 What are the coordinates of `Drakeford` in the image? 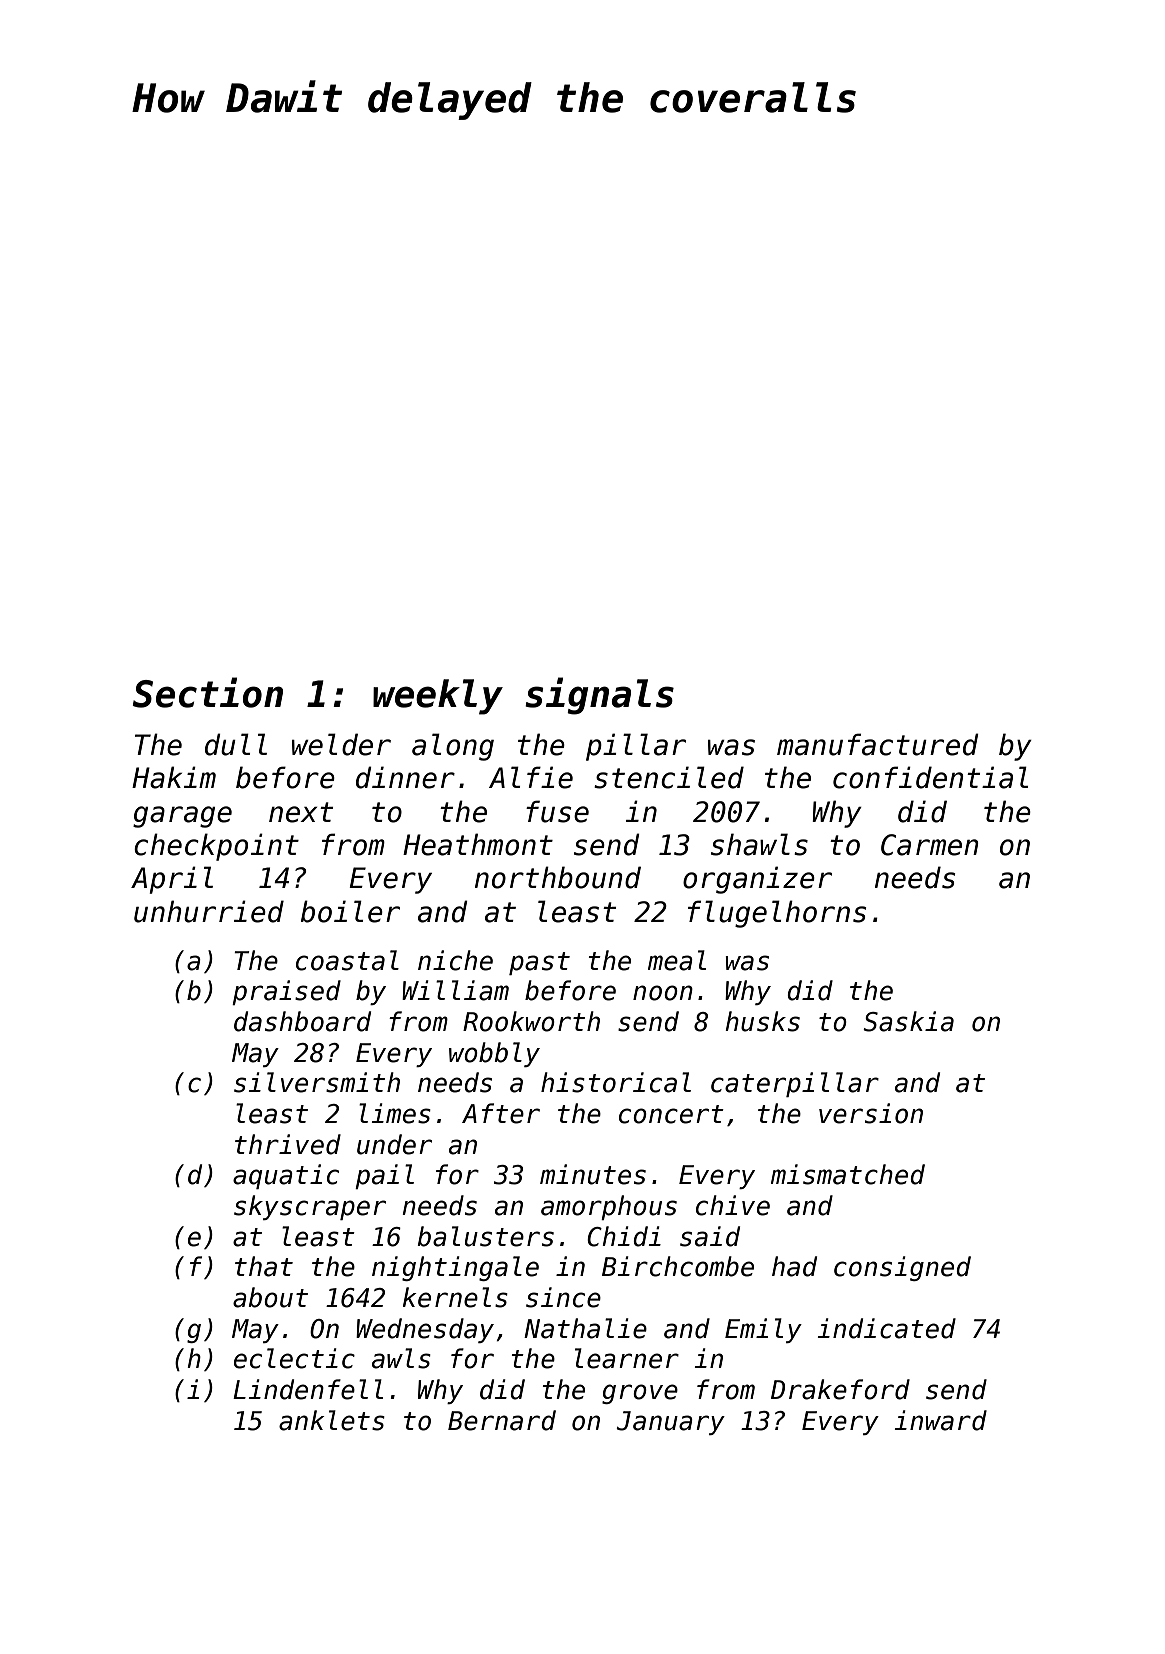 It's located at (840, 1389).
